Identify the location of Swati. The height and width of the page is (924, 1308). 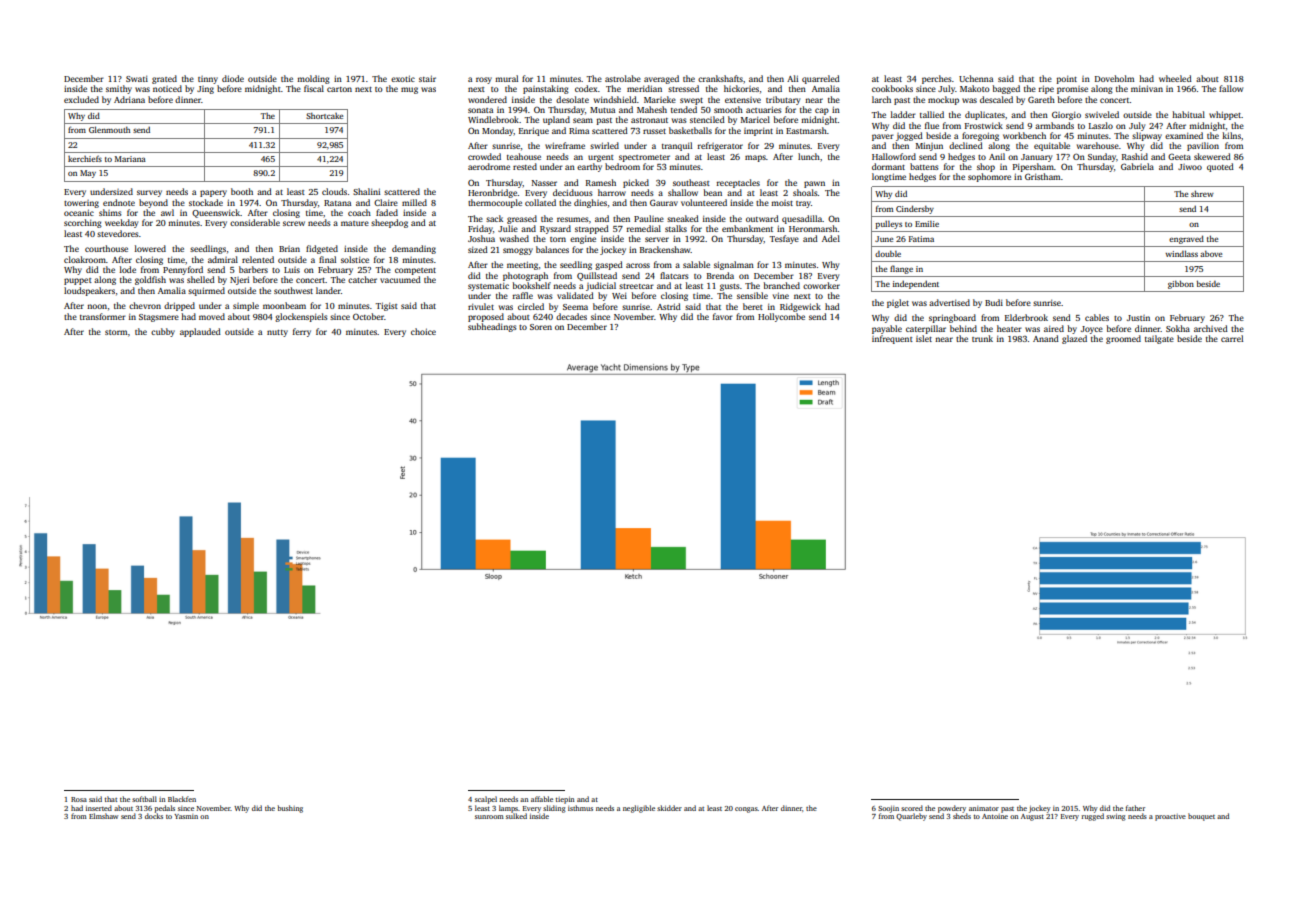
(137, 79).
